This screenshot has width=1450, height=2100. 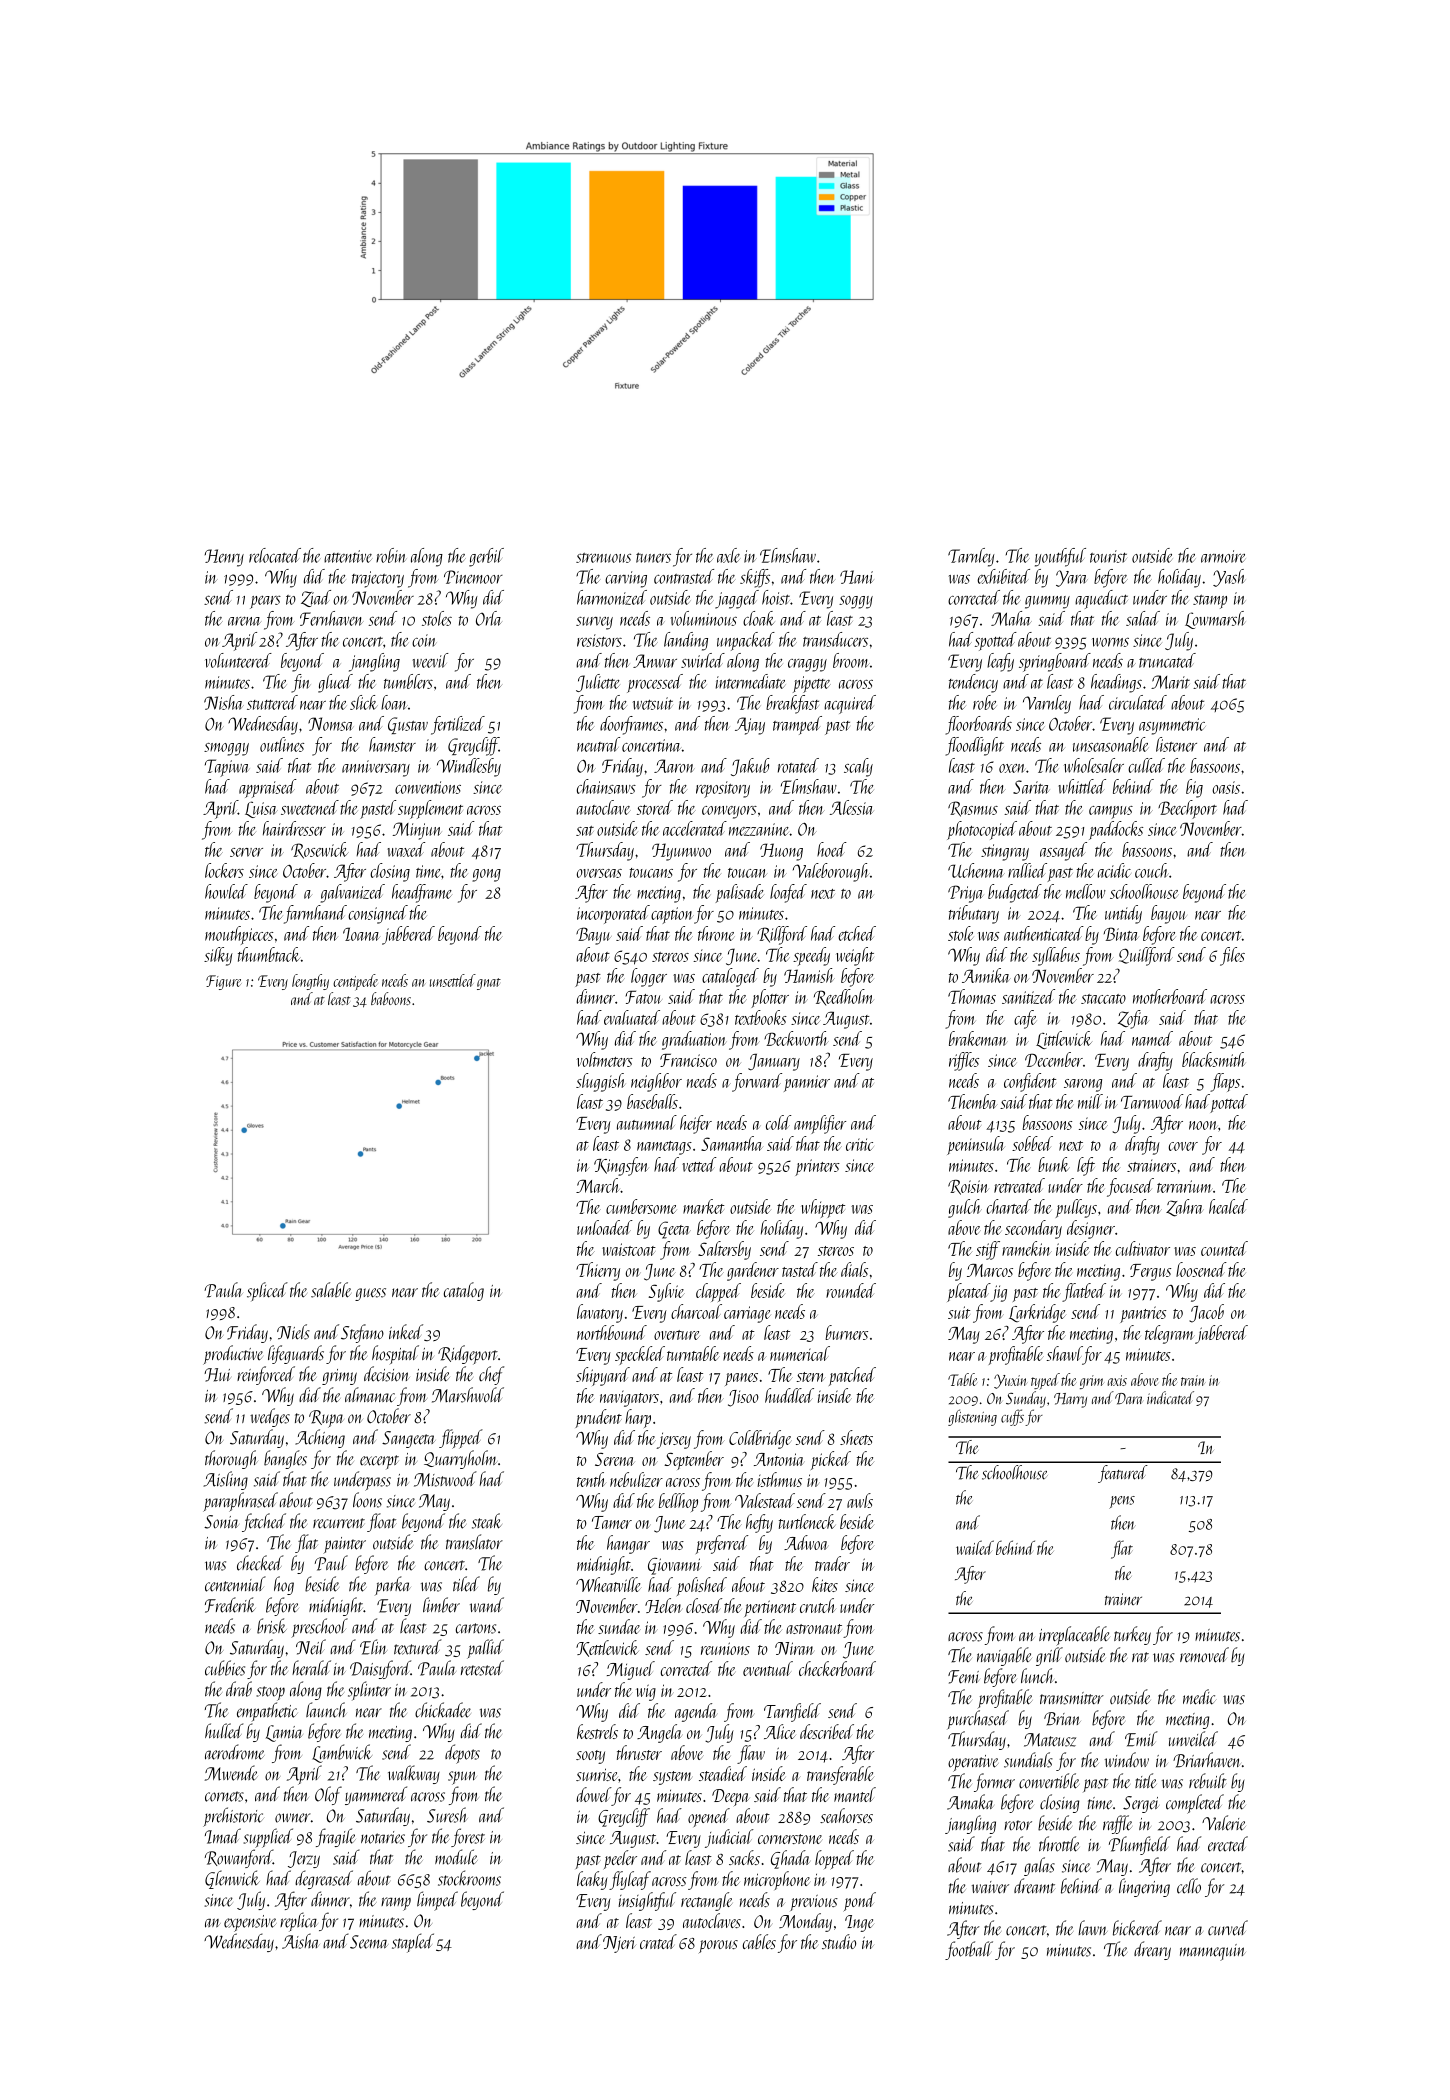 I want to click on outlines, so click(x=282, y=744).
